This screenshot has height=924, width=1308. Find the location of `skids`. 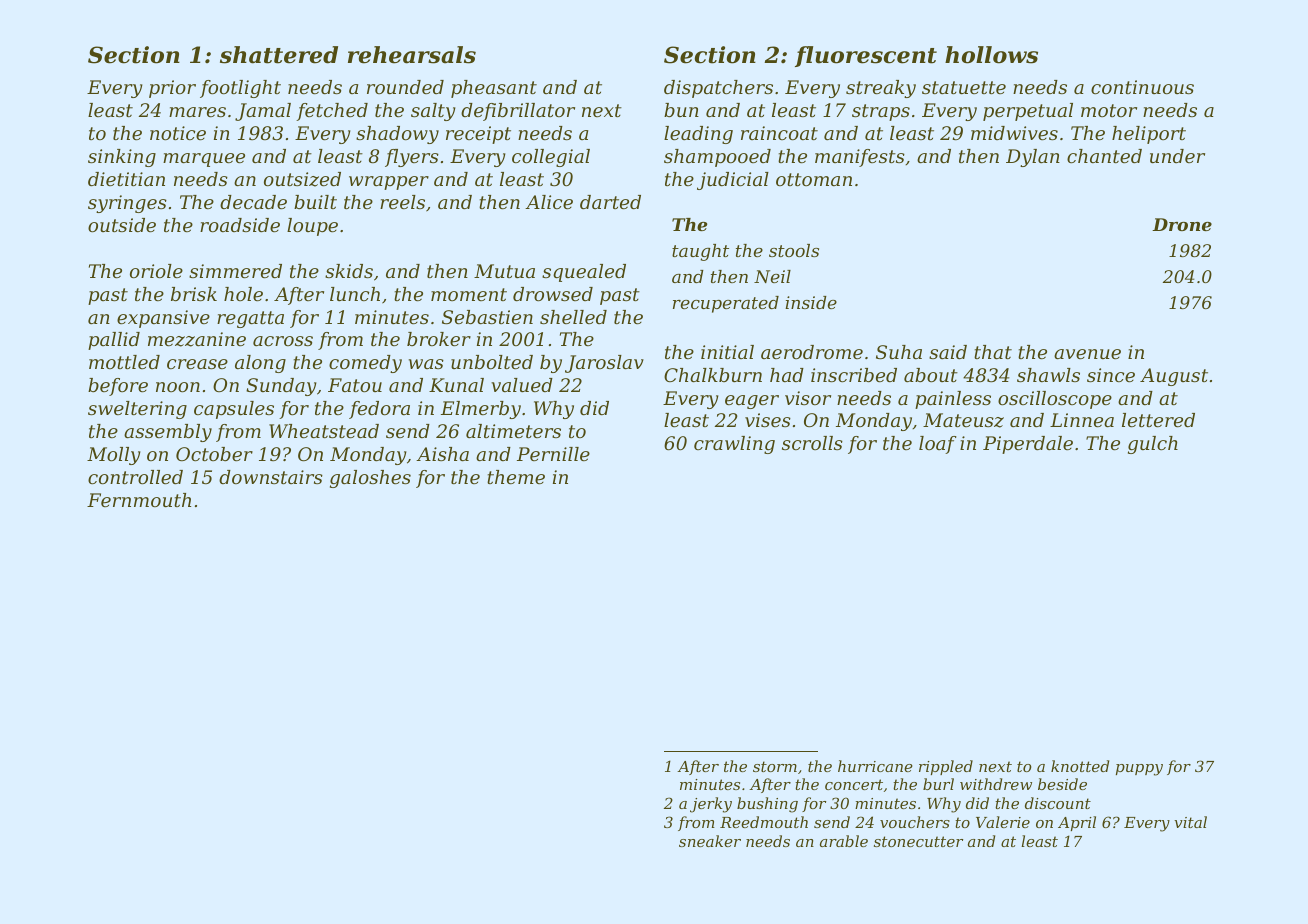

skids is located at coordinates (349, 271).
